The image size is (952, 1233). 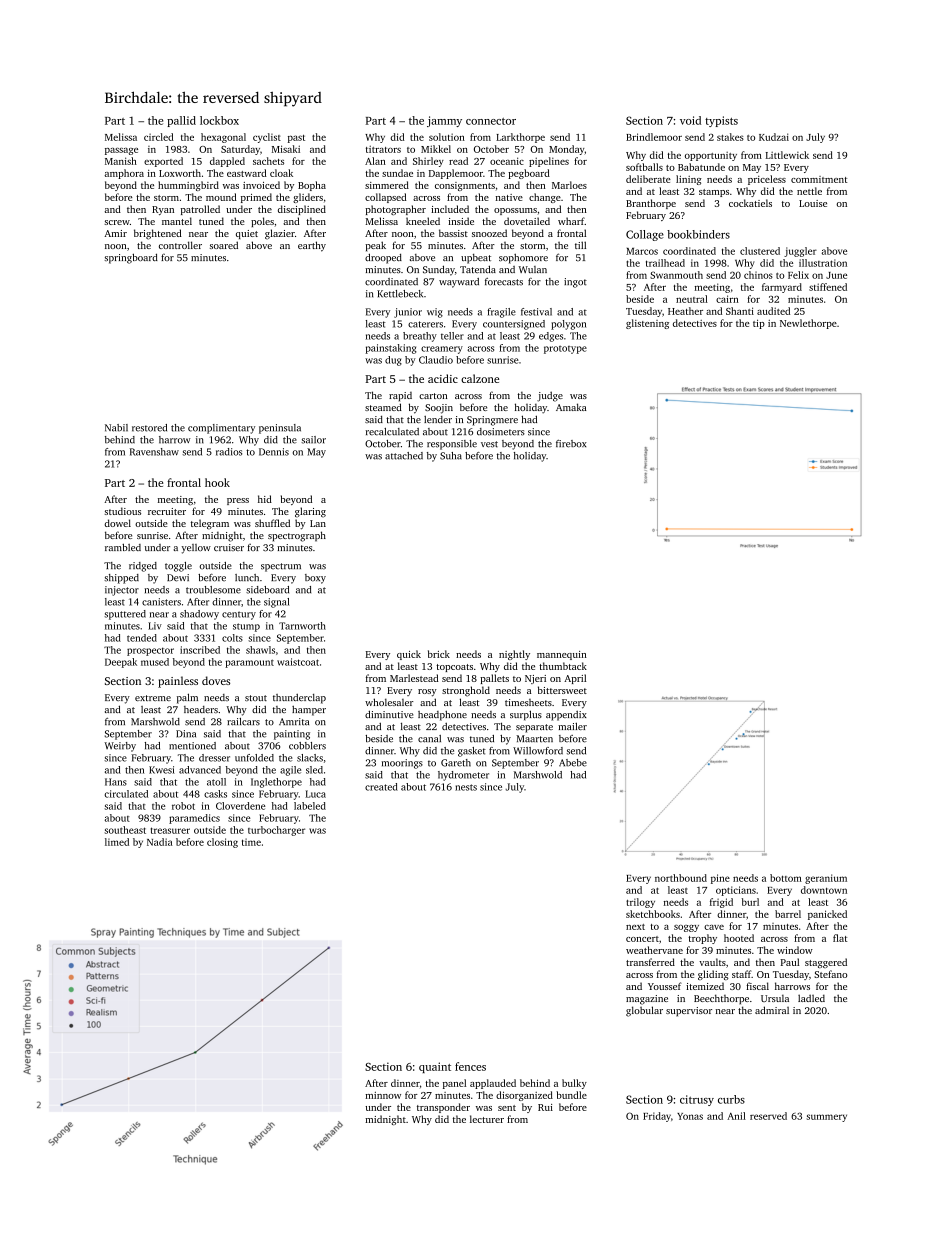 What do you see at coordinates (571, 444) in the page?
I see `firebox` at bounding box center [571, 444].
